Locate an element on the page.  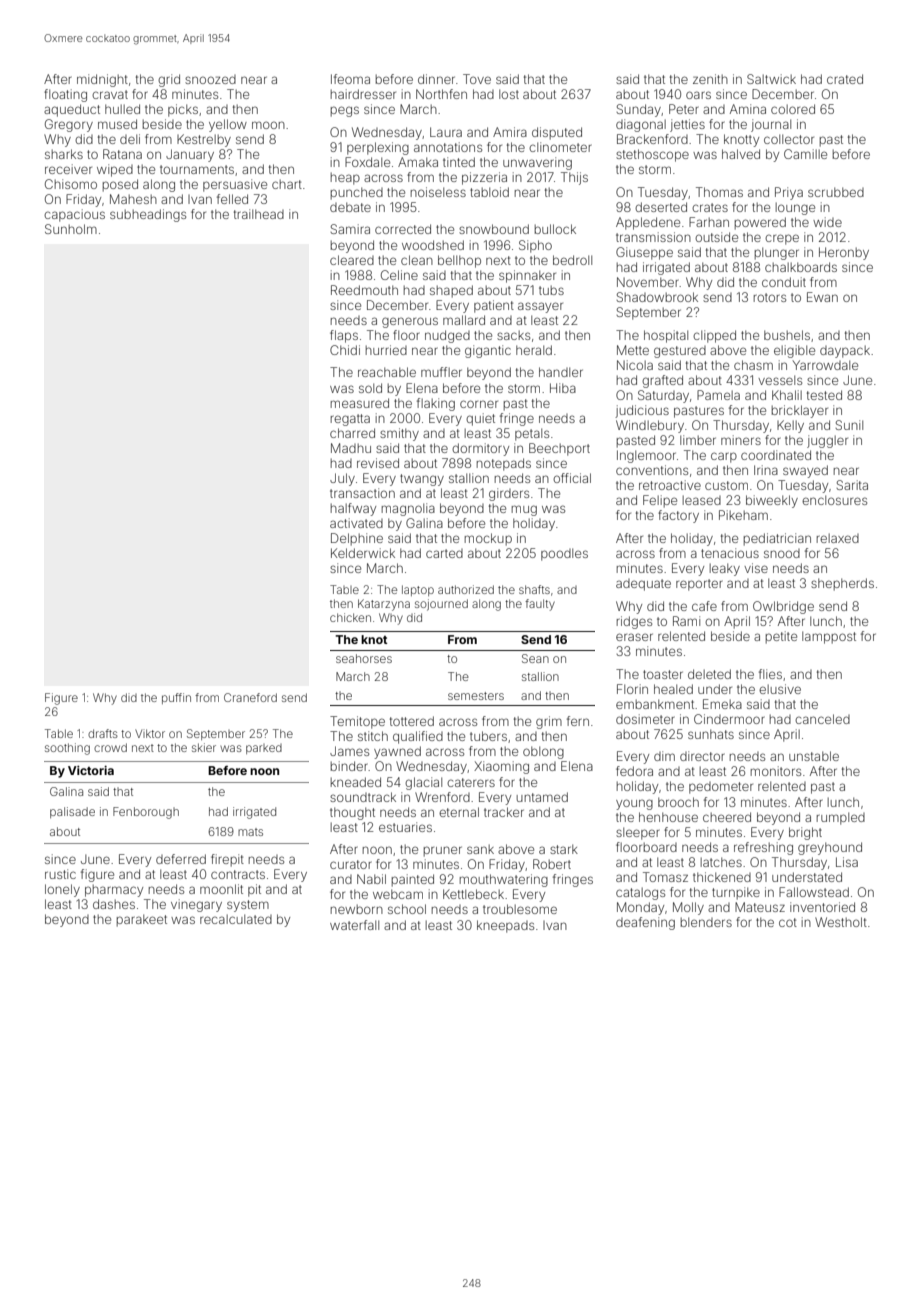
outside is located at coordinates (716, 237).
